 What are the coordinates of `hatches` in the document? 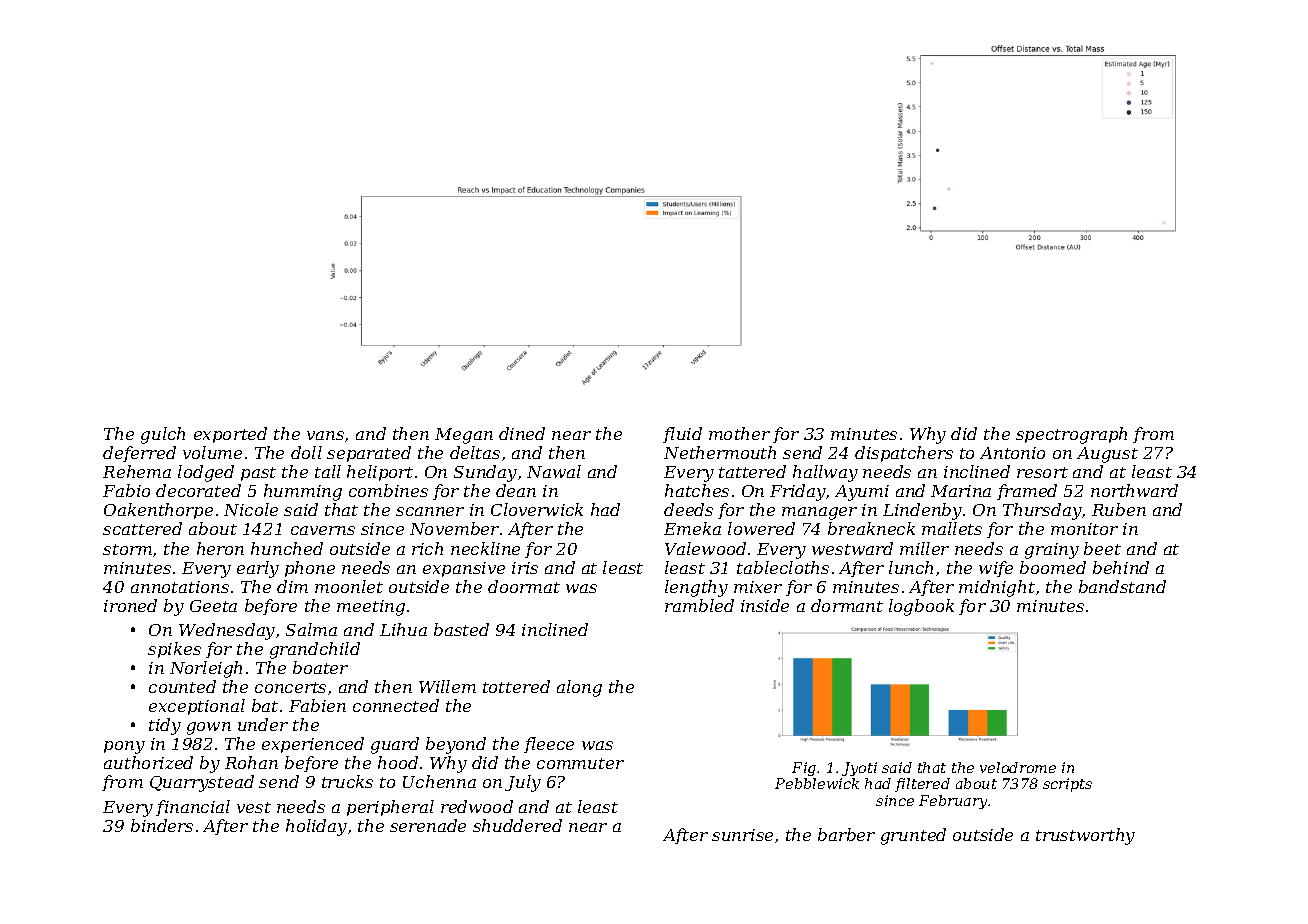 It's located at (697, 490).
